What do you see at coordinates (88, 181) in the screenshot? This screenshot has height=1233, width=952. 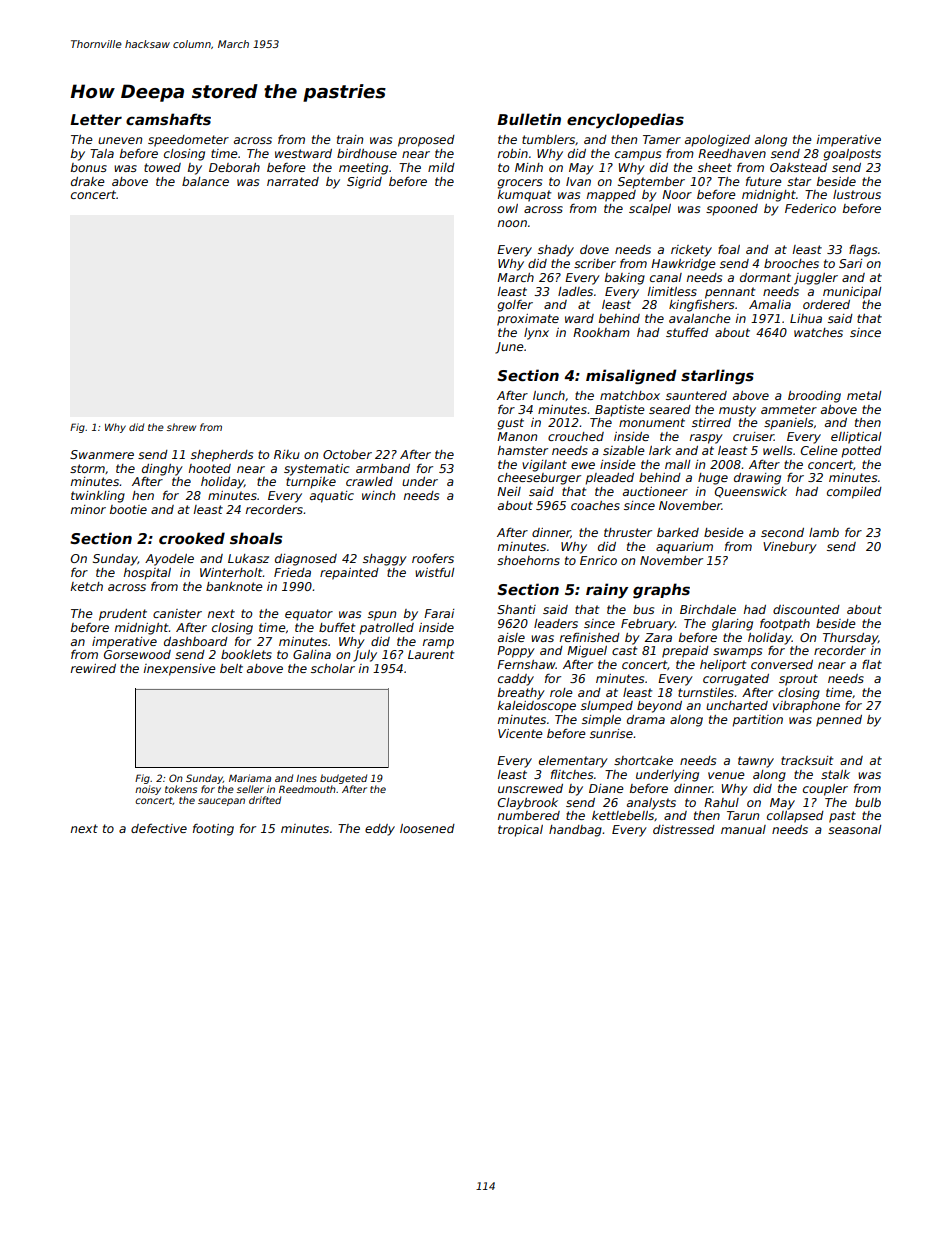 I see `drake` at bounding box center [88, 181].
